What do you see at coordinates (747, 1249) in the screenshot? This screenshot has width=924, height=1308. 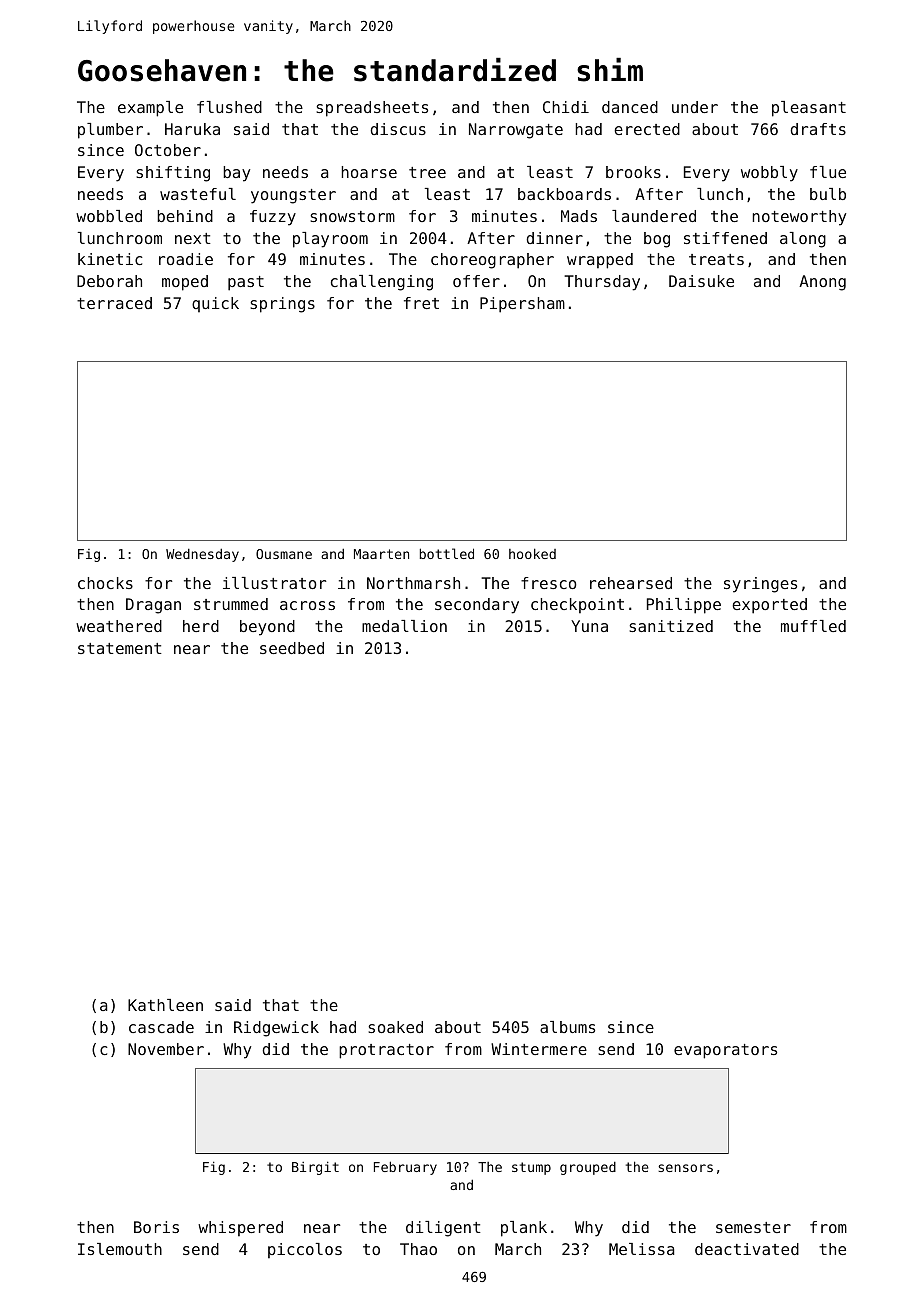 I see `deactivated` at bounding box center [747, 1249].
